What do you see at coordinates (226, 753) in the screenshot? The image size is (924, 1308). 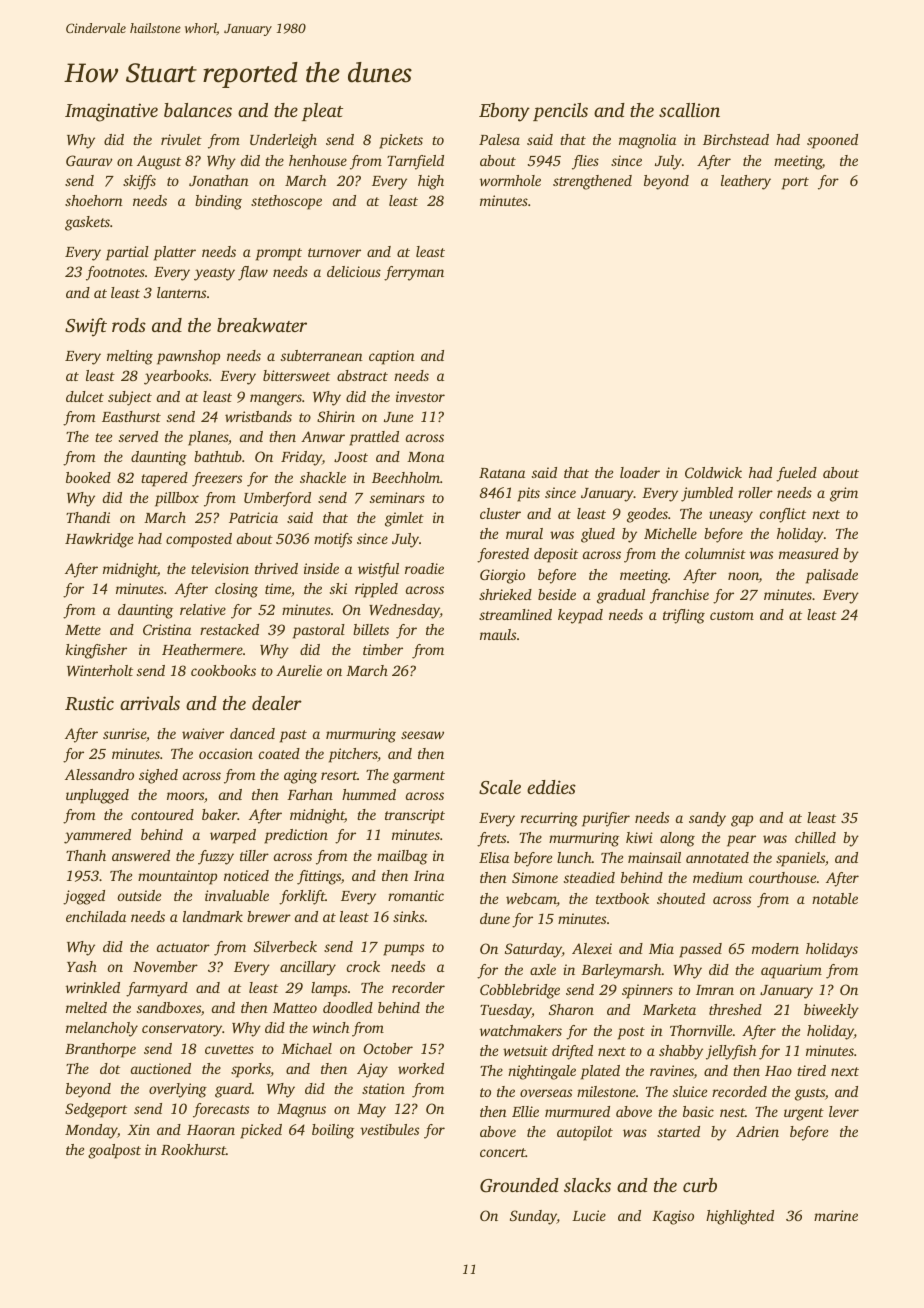 I see `occasion` at bounding box center [226, 753].
